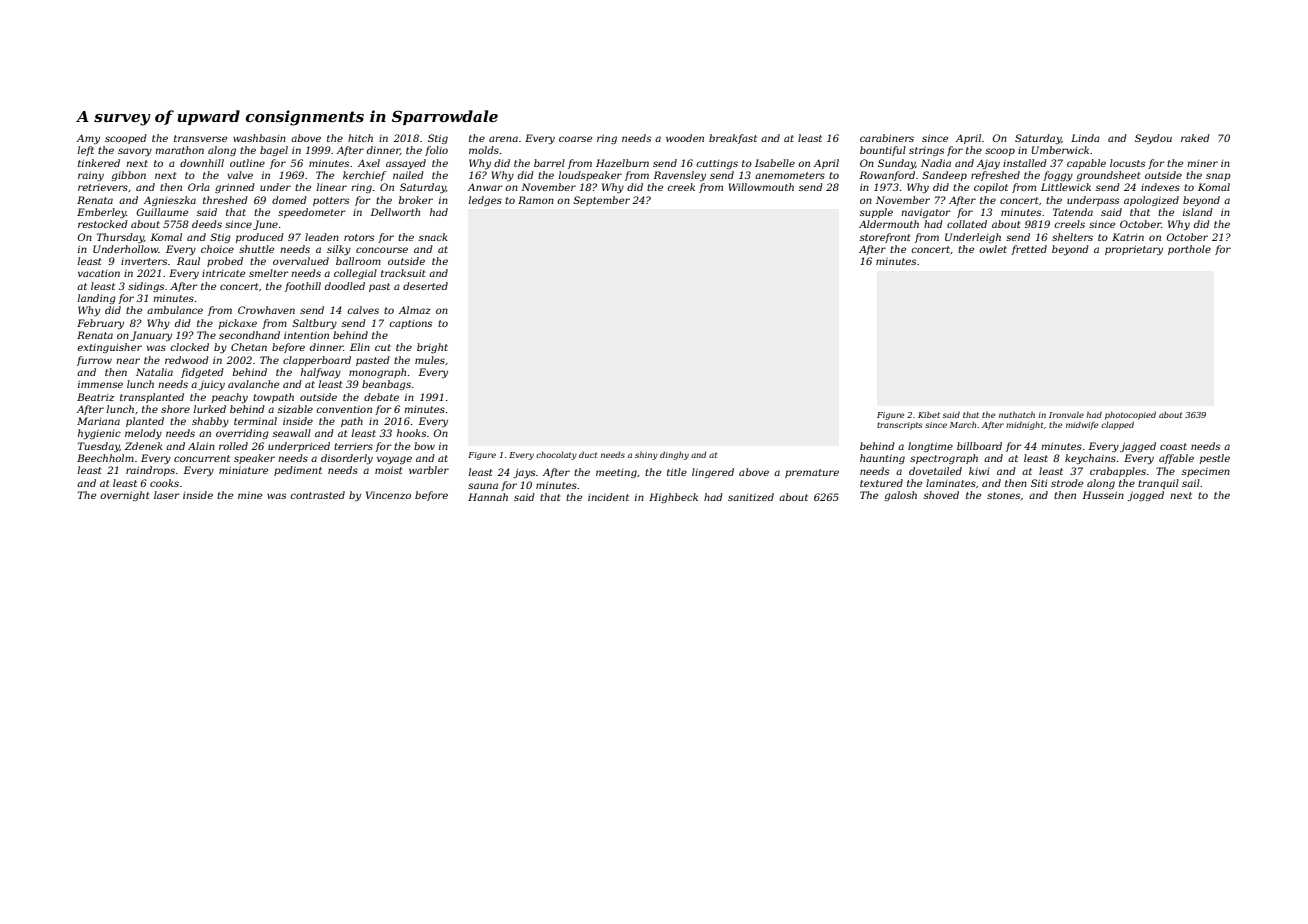 The height and width of the image is (924, 1308). I want to click on Crowhaven, so click(266, 310).
